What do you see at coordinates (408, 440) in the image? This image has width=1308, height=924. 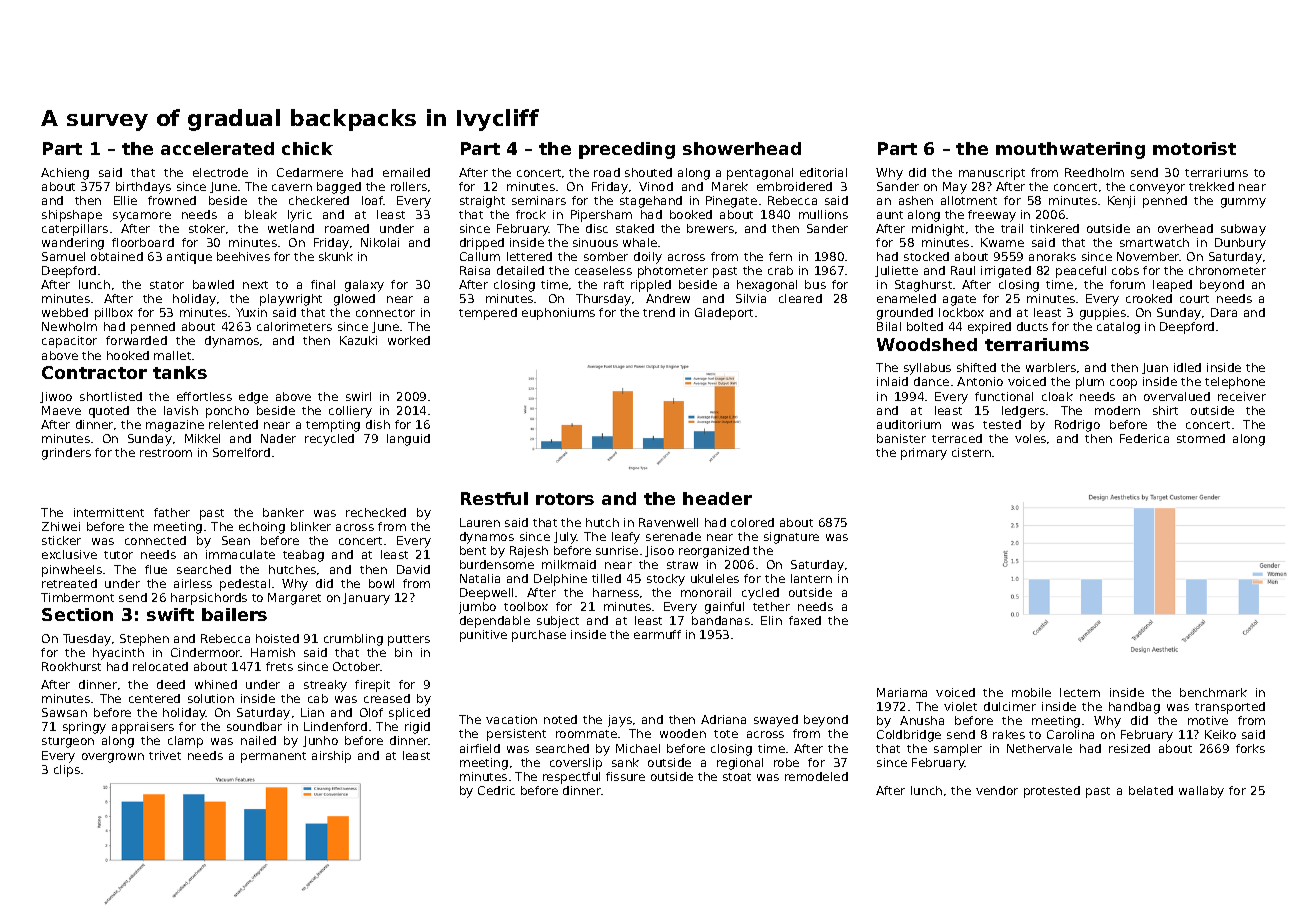 I see `languid` at bounding box center [408, 440].
